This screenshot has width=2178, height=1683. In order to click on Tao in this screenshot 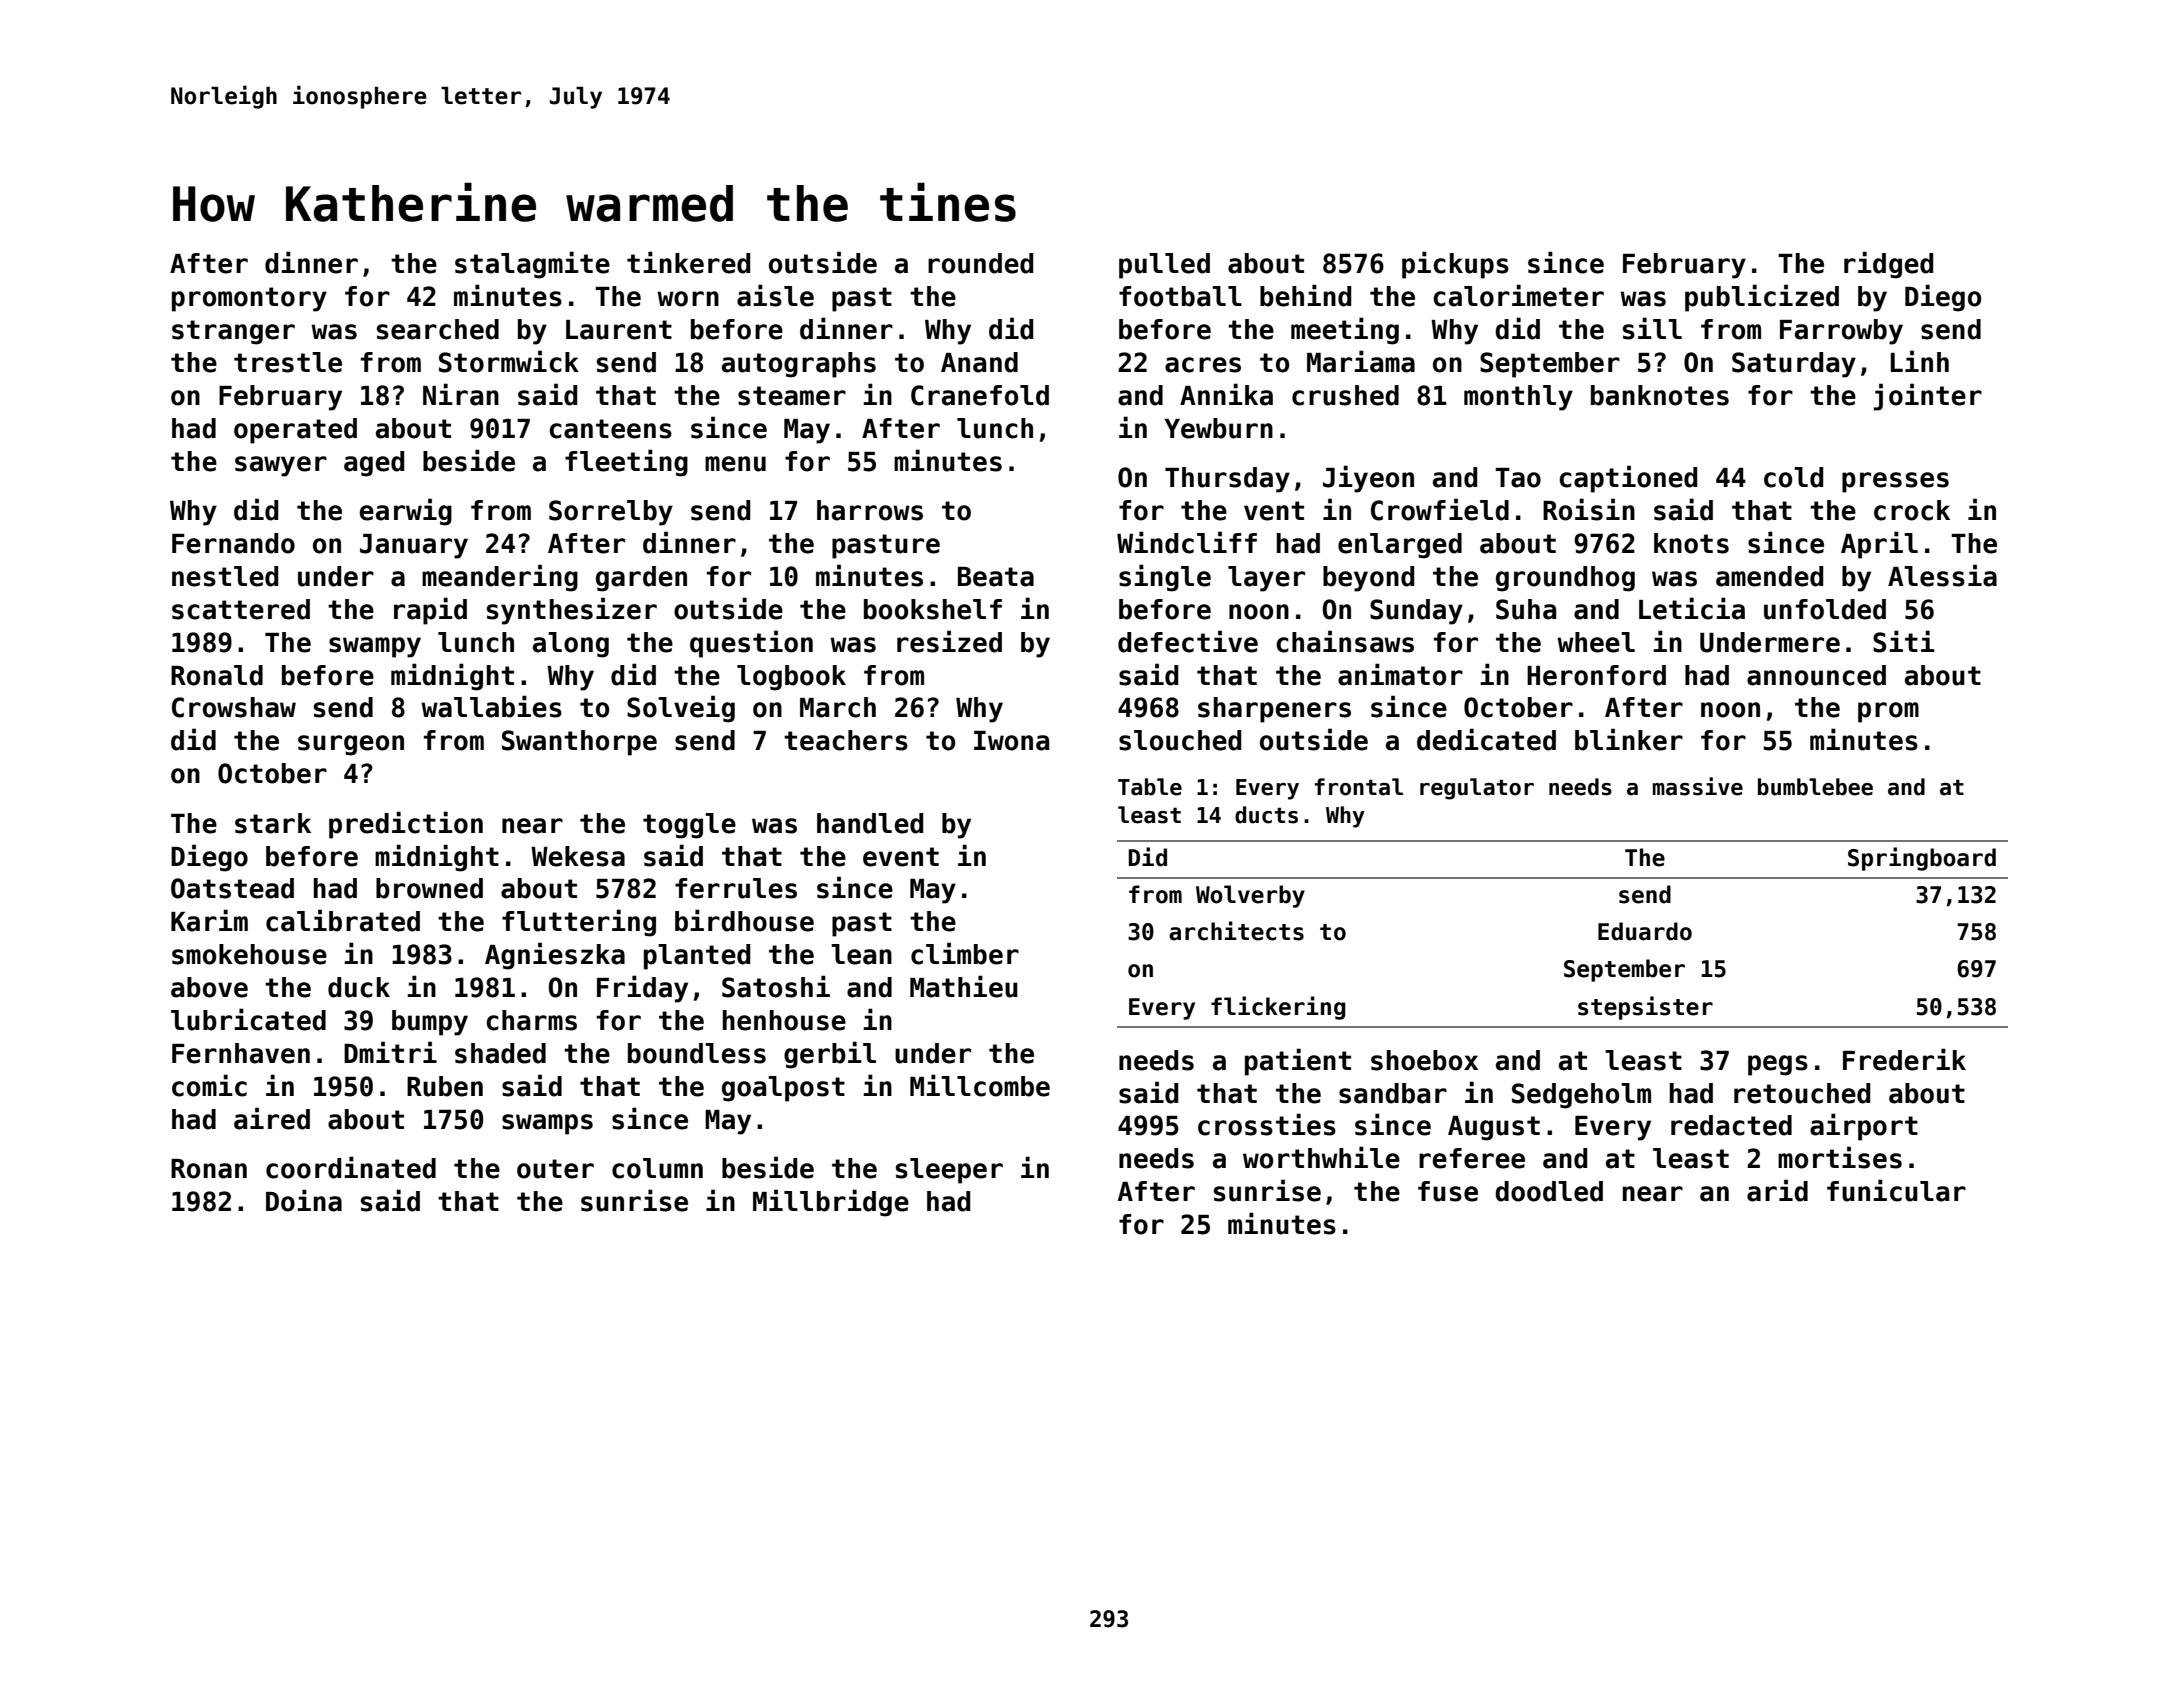, I will do `click(1518, 478)`.
